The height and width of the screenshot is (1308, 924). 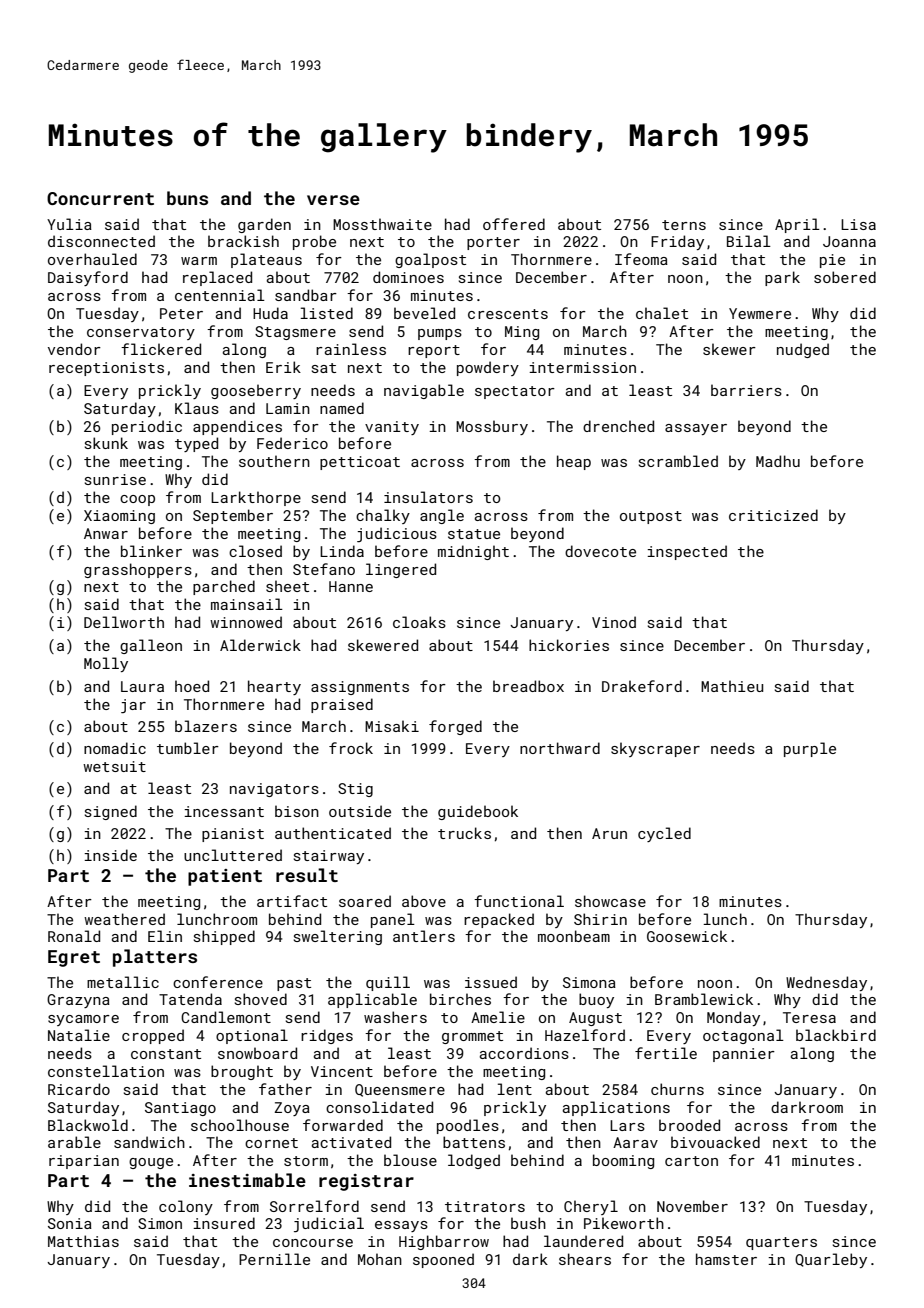 I want to click on Lisa, so click(x=858, y=224).
